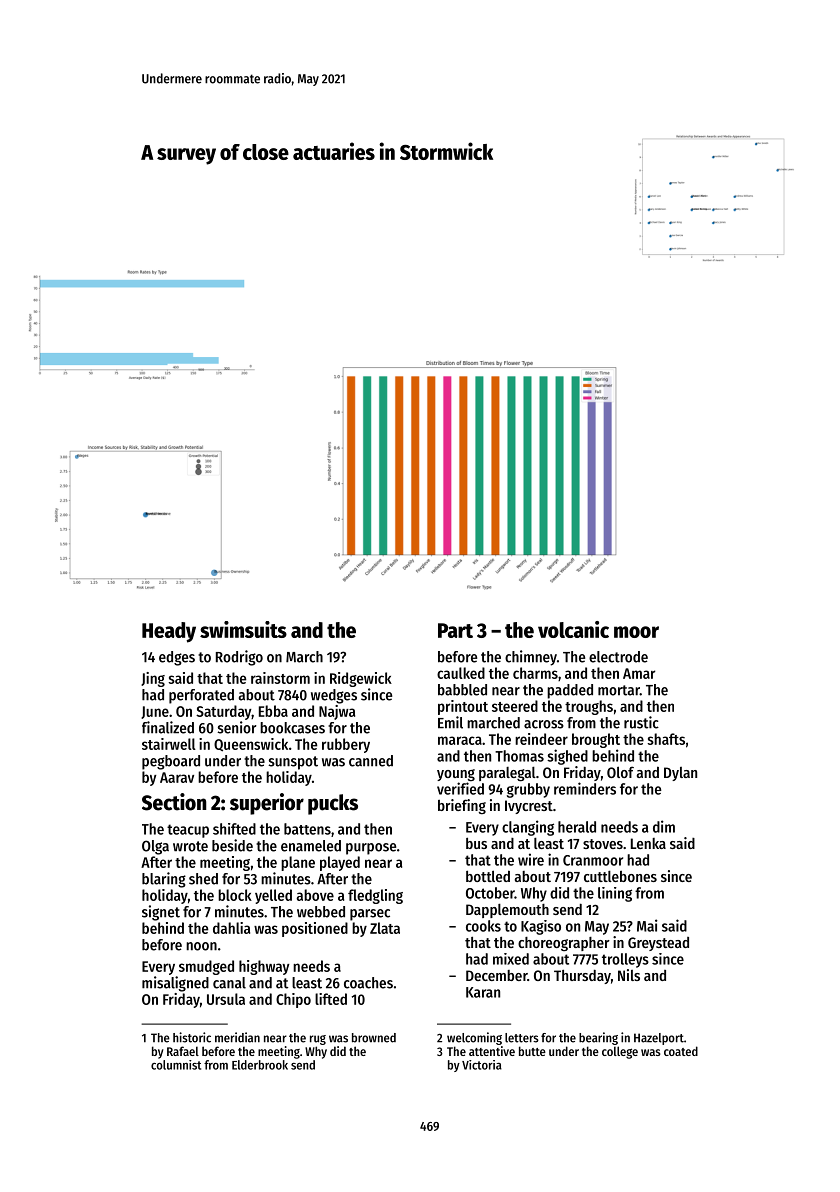 The width and height of the page is (840, 1192). I want to click on Victoria, so click(482, 1065).
